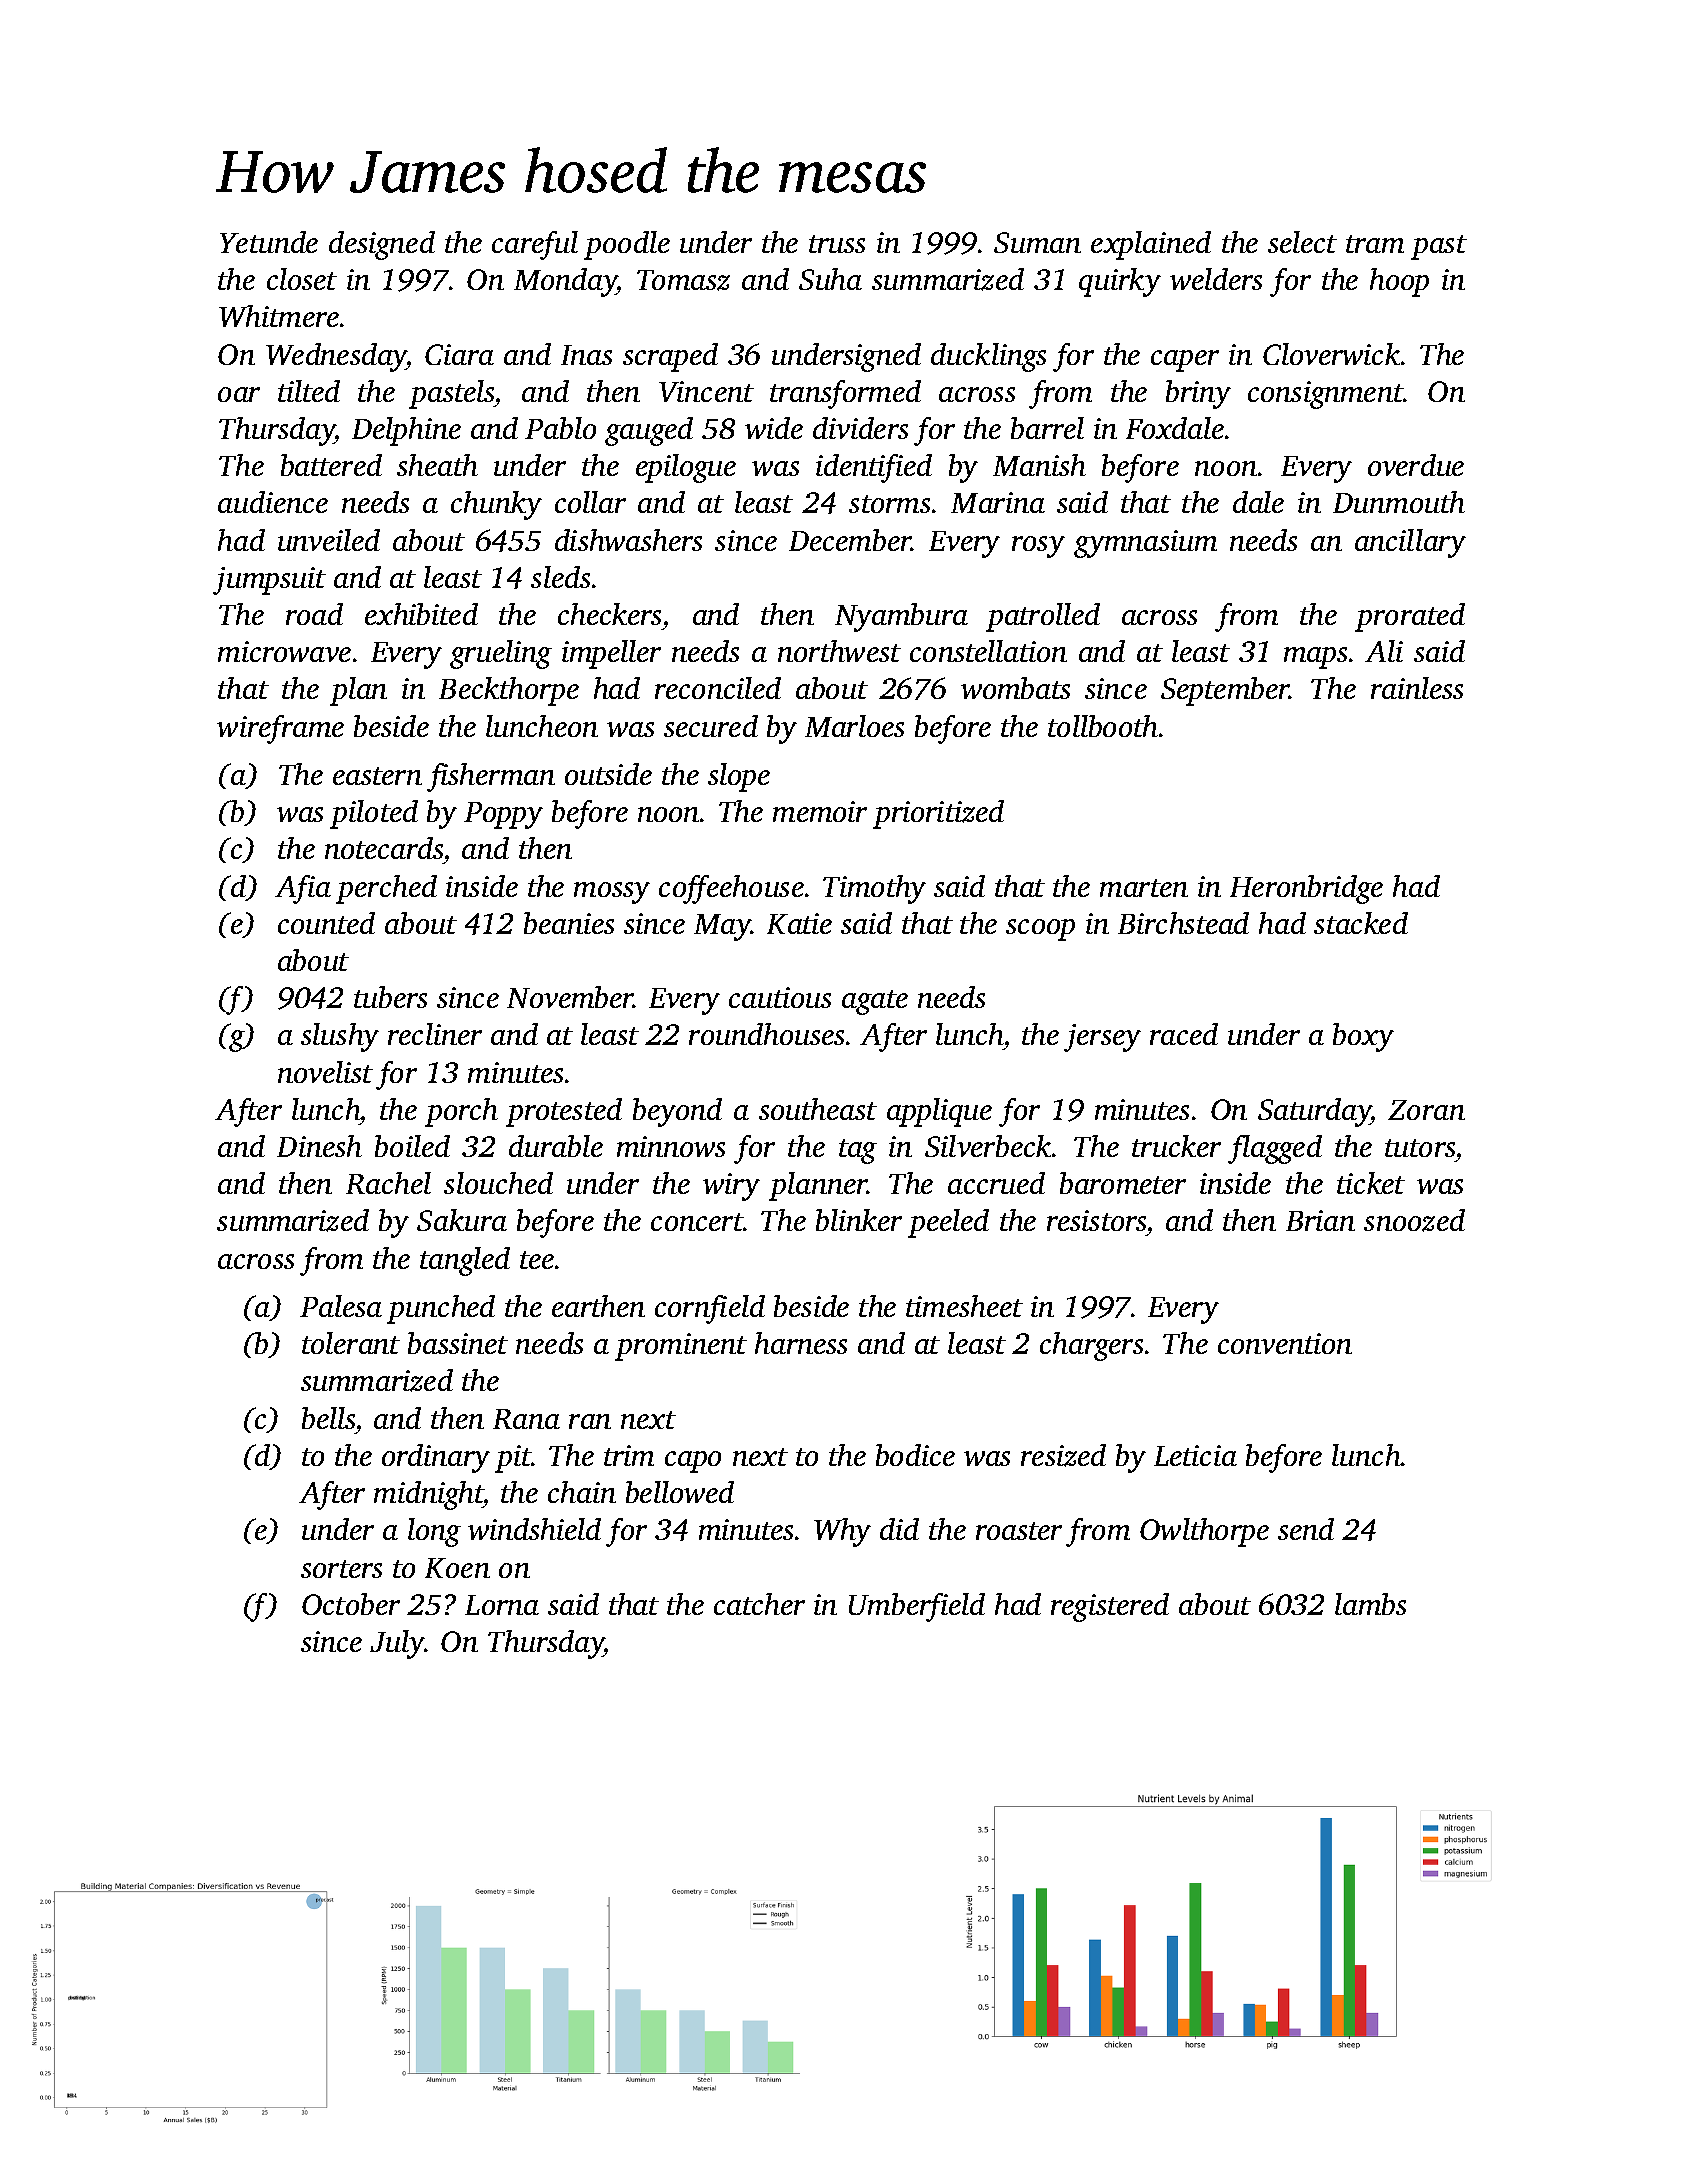 This screenshot has height=2178, width=1683. Describe the element at coordinates (1417, 688) in the screenshot. I see `rainless` at that location.
